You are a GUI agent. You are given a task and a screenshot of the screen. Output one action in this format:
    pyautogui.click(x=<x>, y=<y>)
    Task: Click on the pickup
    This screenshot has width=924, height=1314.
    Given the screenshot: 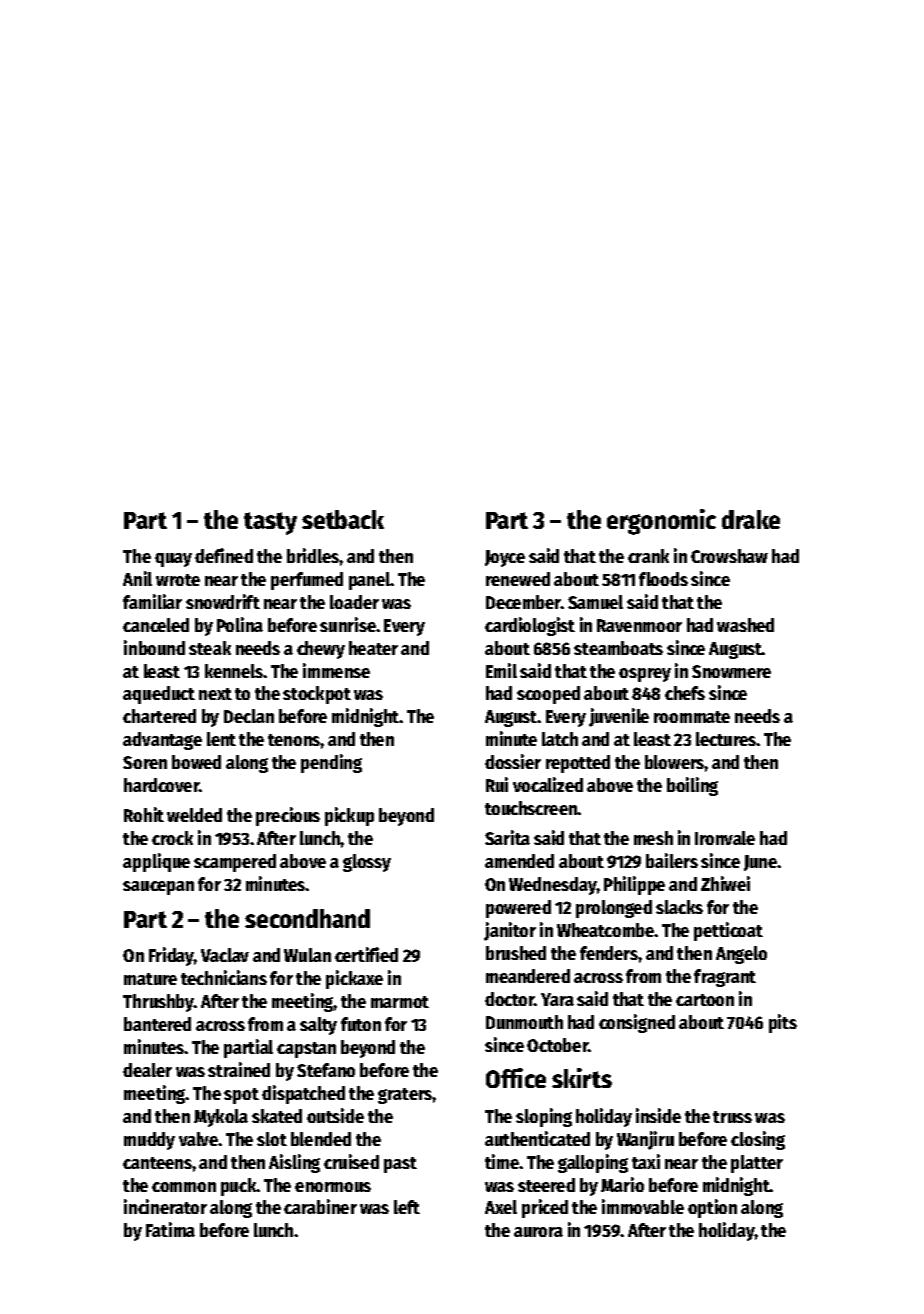 What is the action you would take?
    pyautogui.click(x=349, y=816)
